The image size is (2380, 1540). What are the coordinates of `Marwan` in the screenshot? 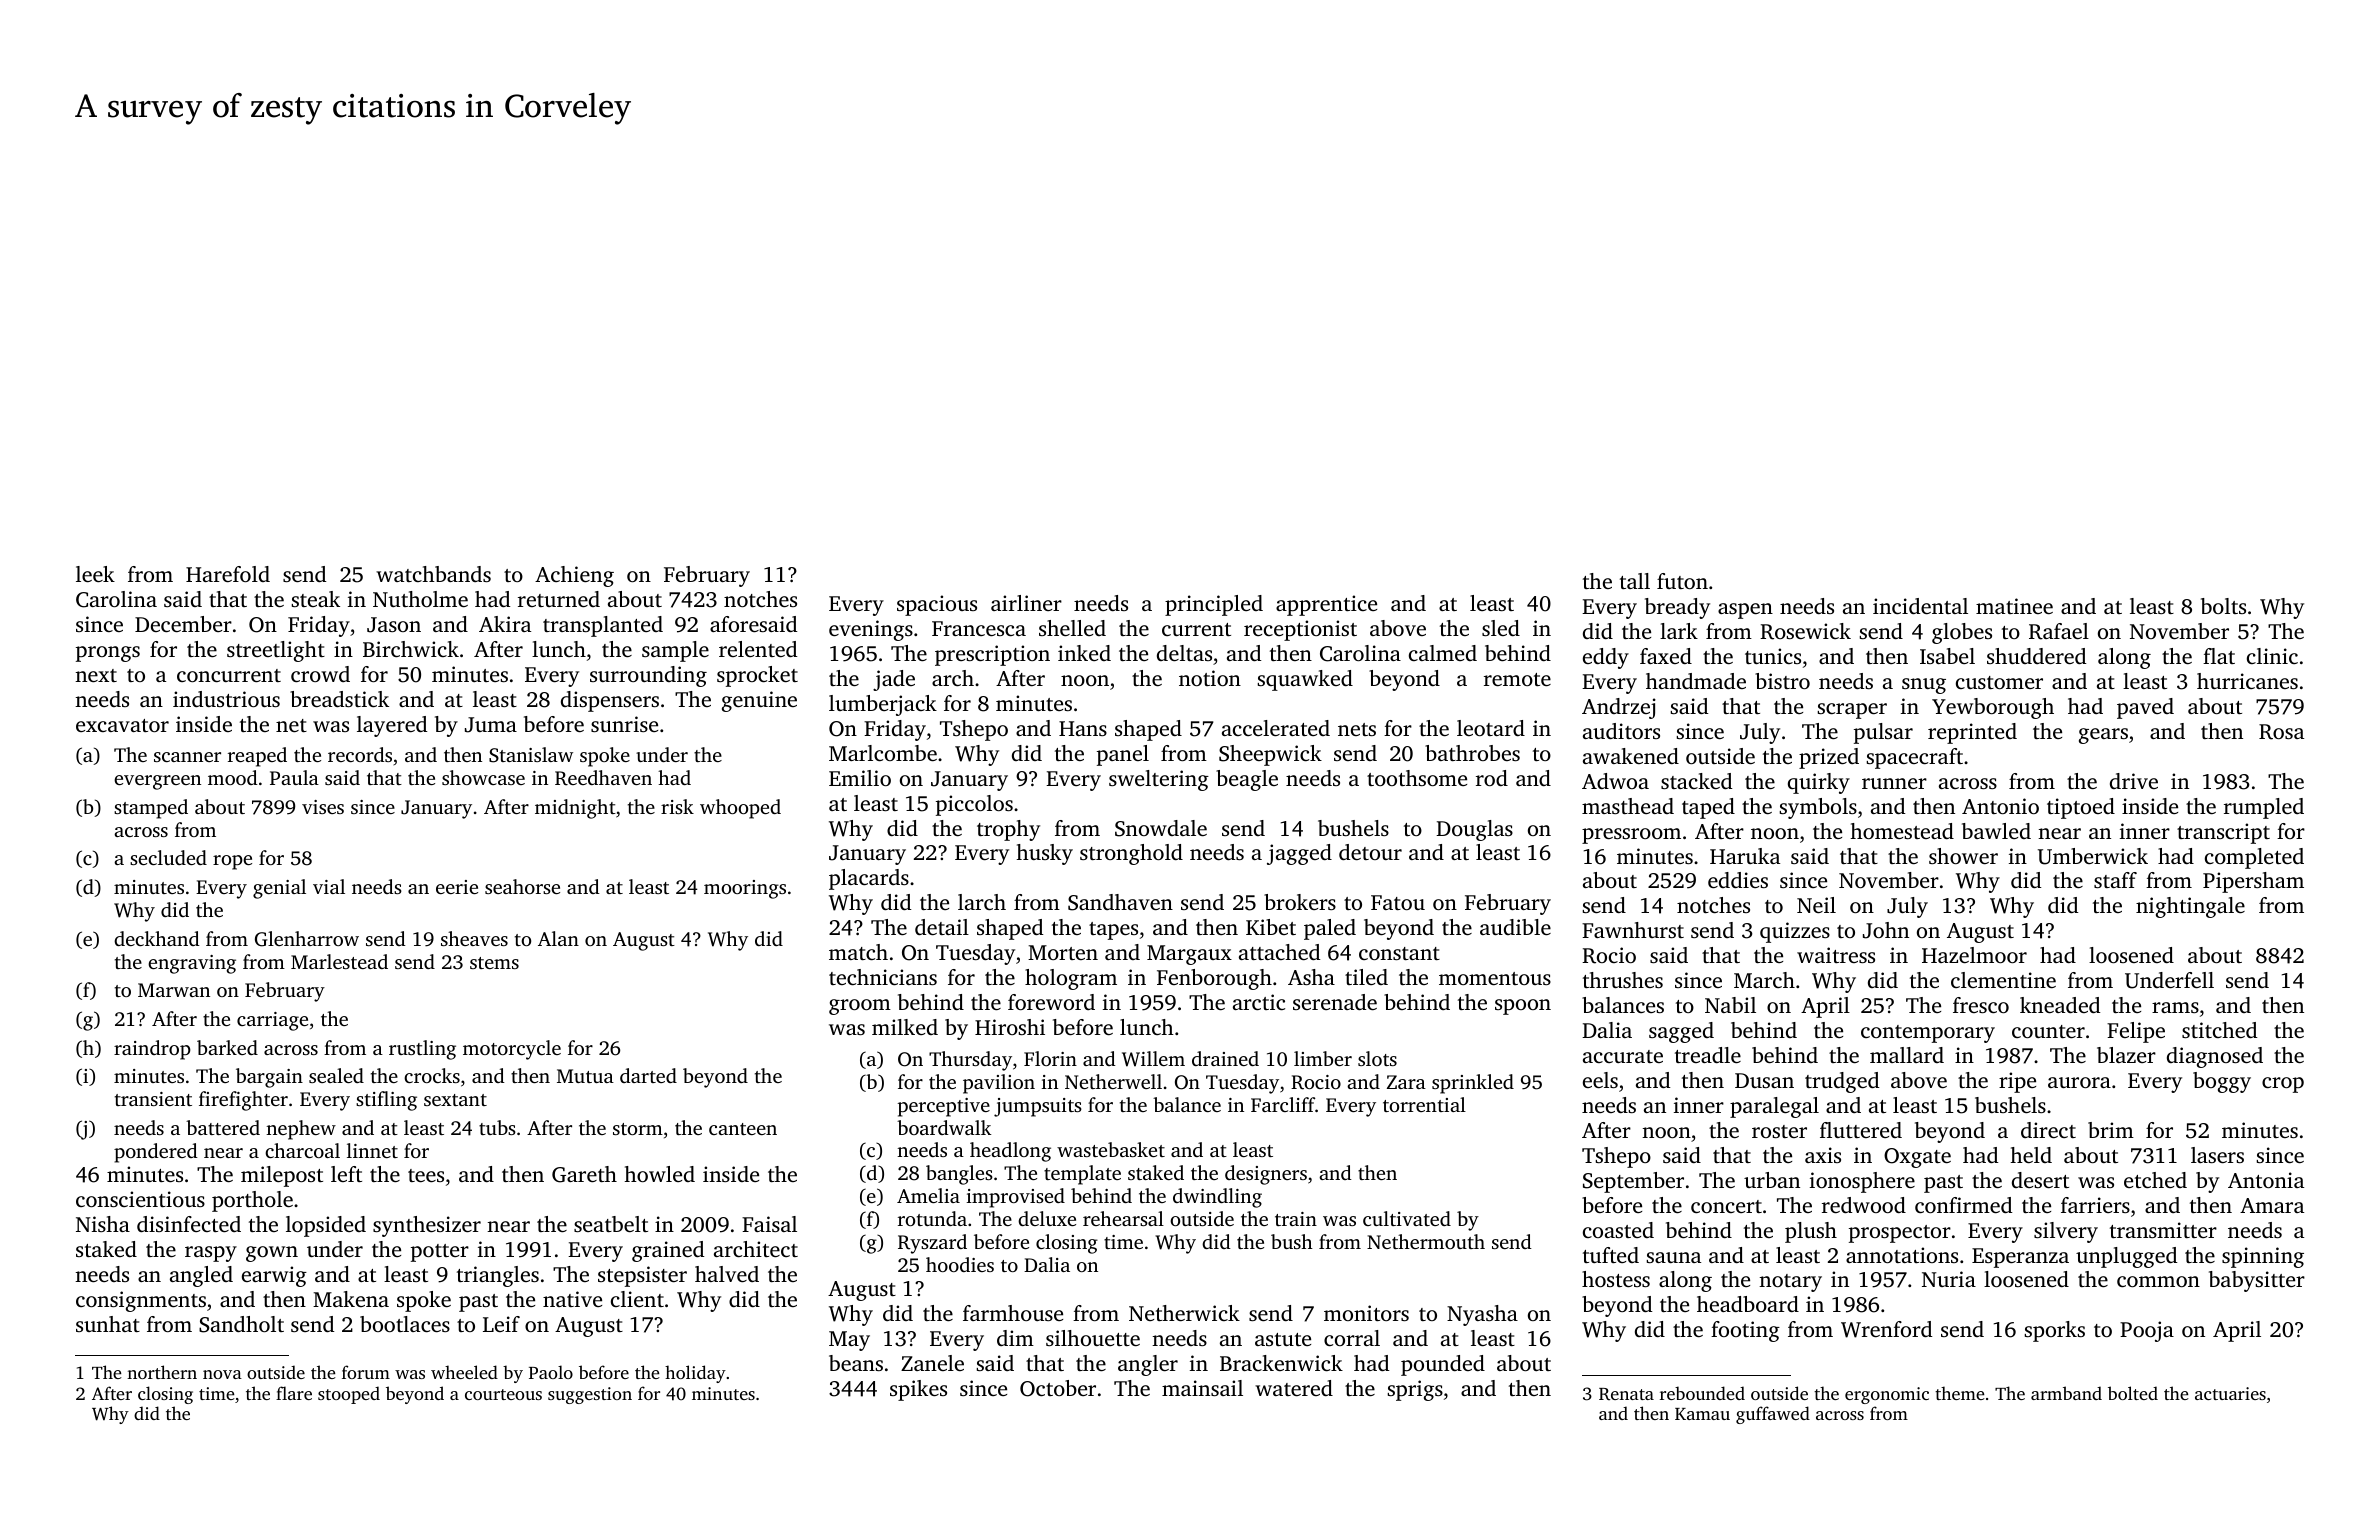 It's located at (174, 990).
